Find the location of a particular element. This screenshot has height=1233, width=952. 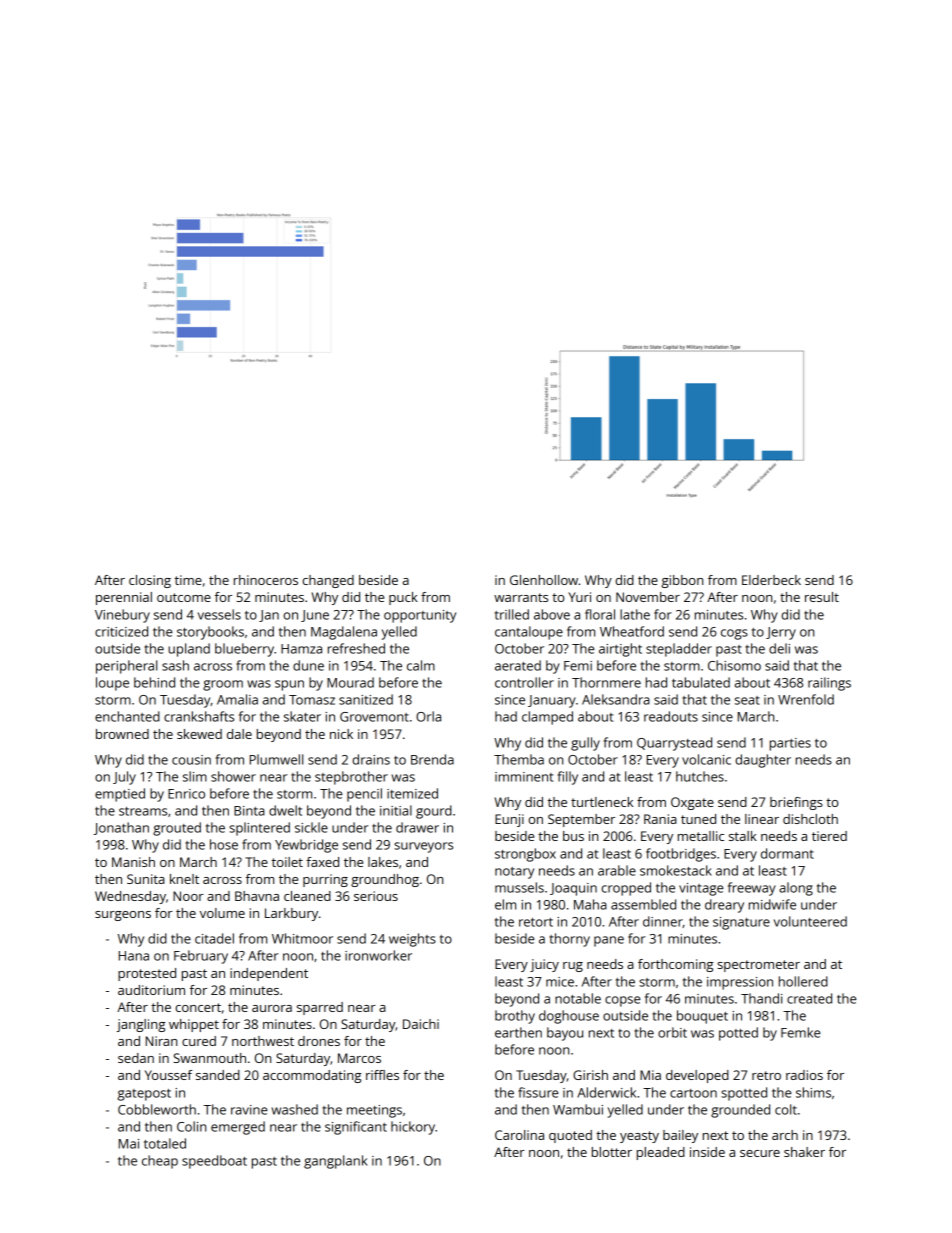

Binta is located at coordinates (249, 811).
